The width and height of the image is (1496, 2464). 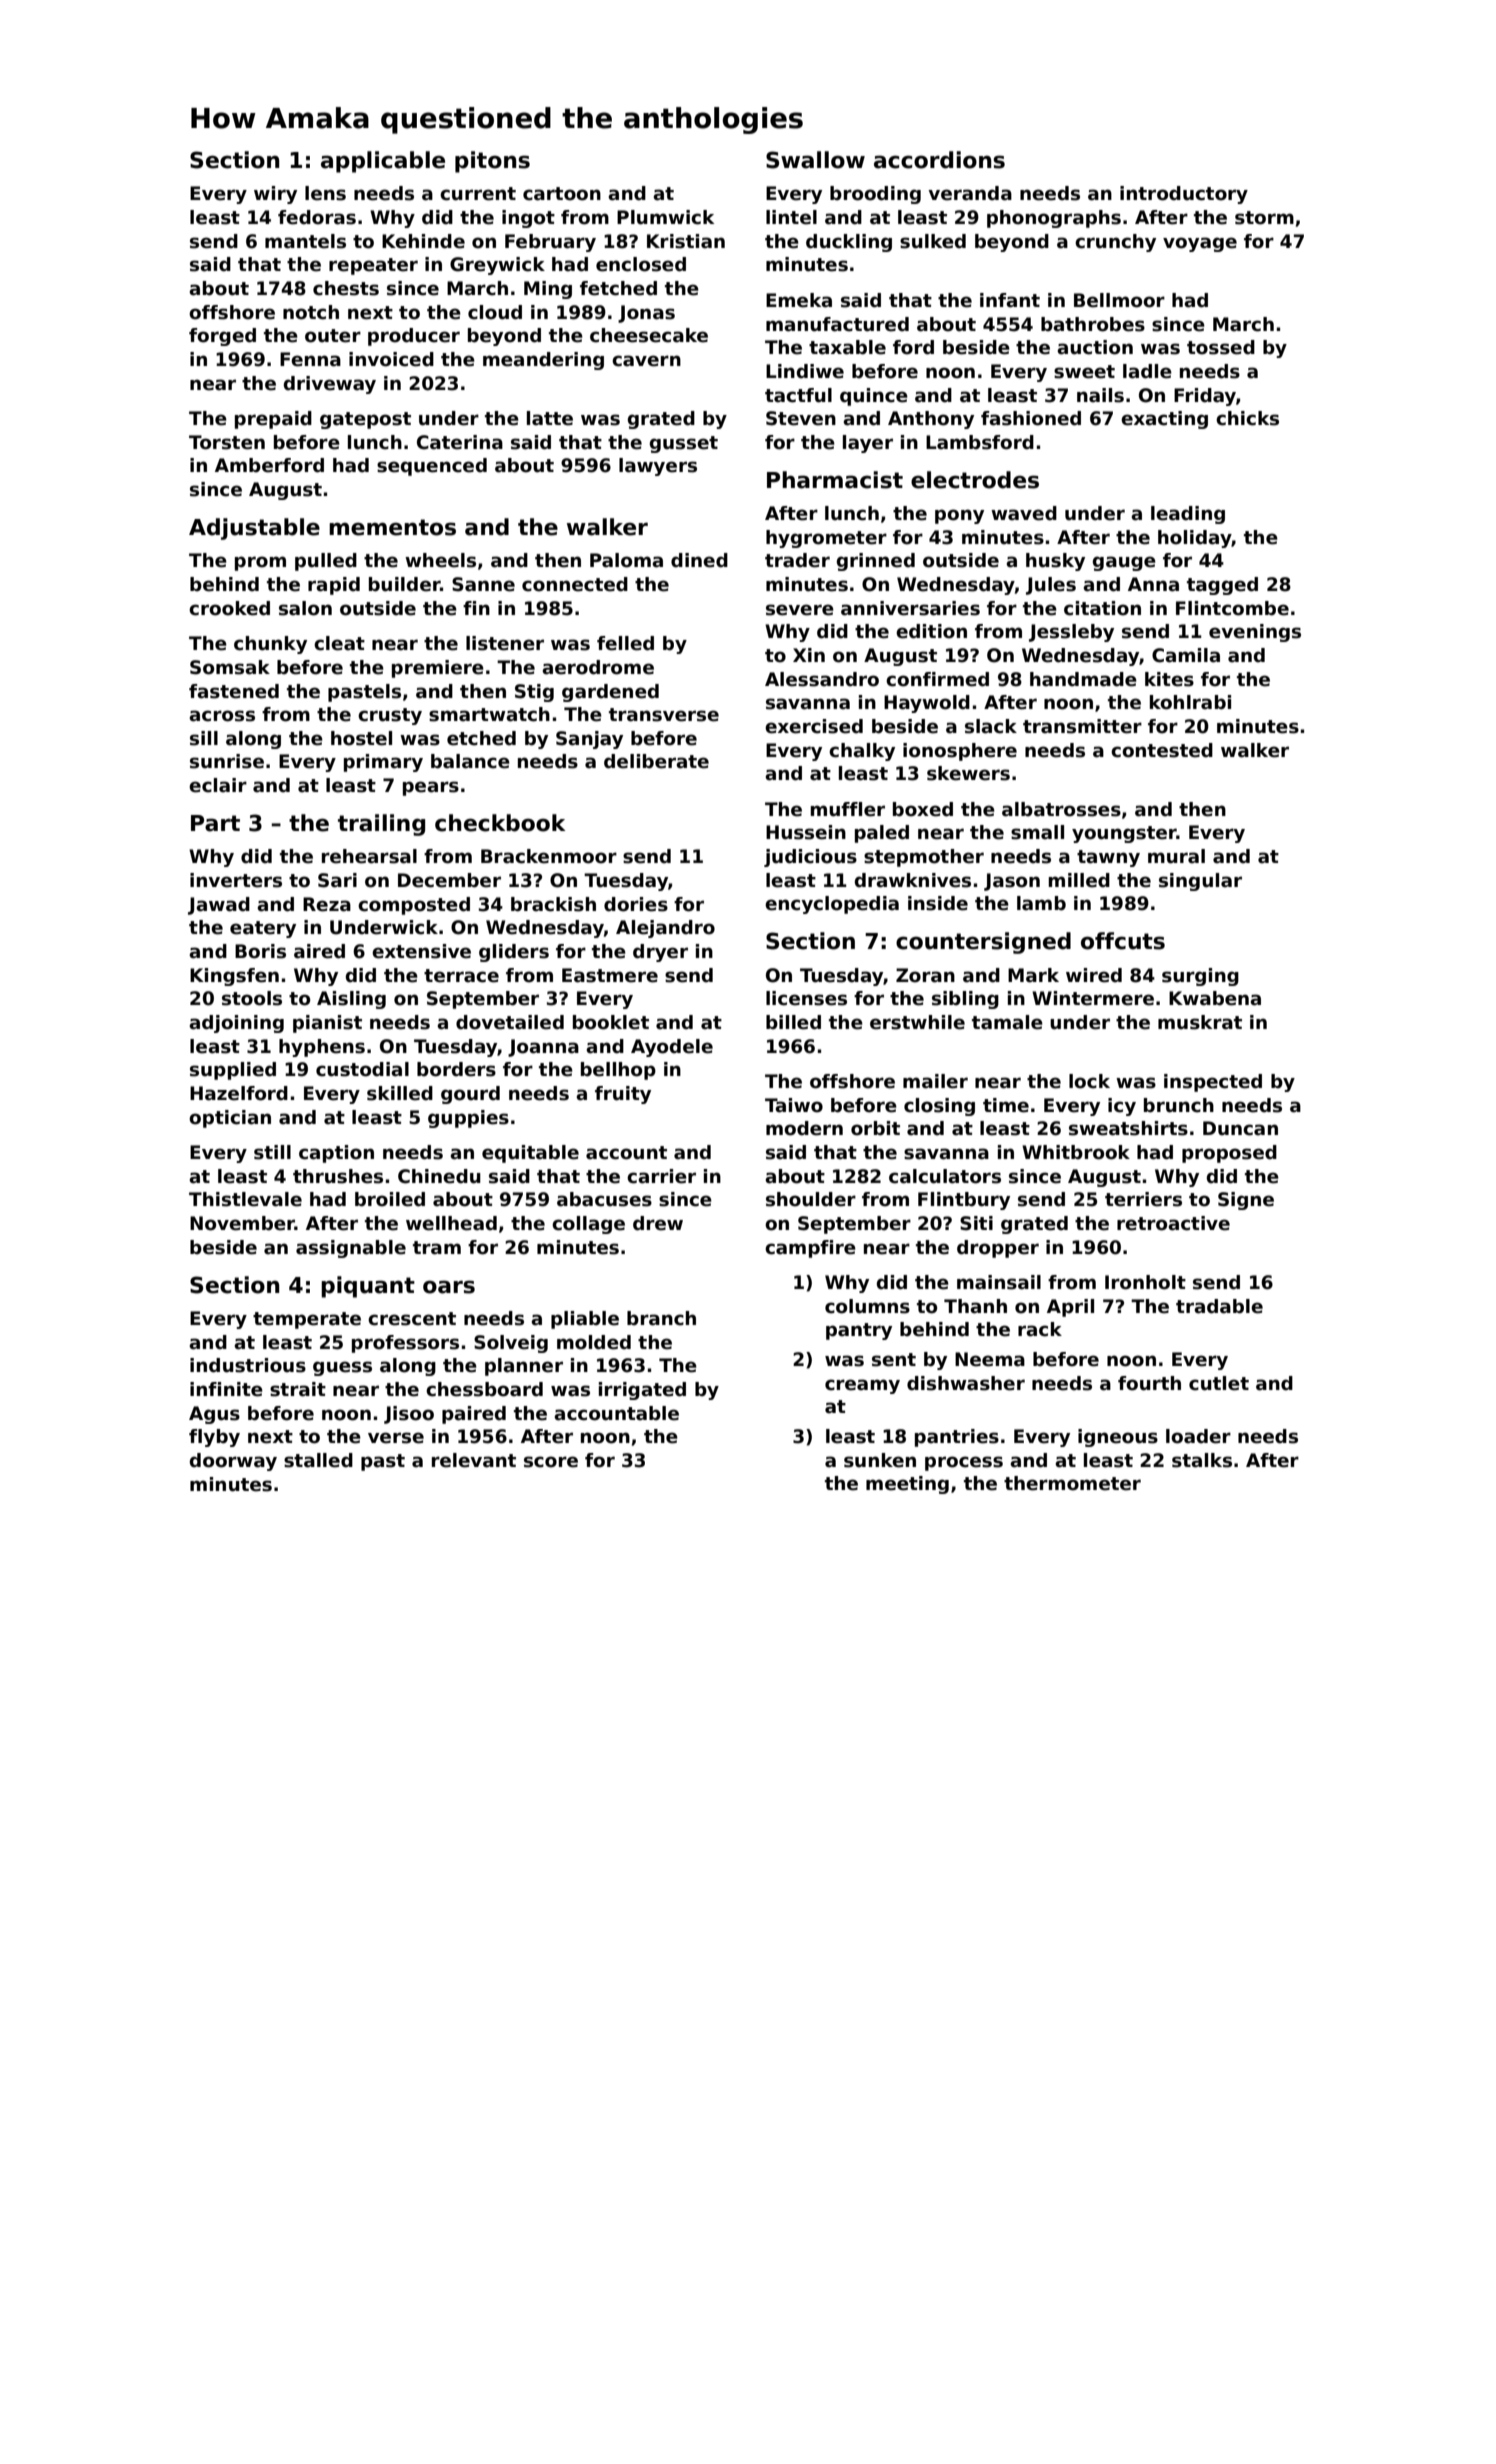 What do you see at coordinates (440, 560) in the image?
I see `wheels` at bounding box center [440, 560].
